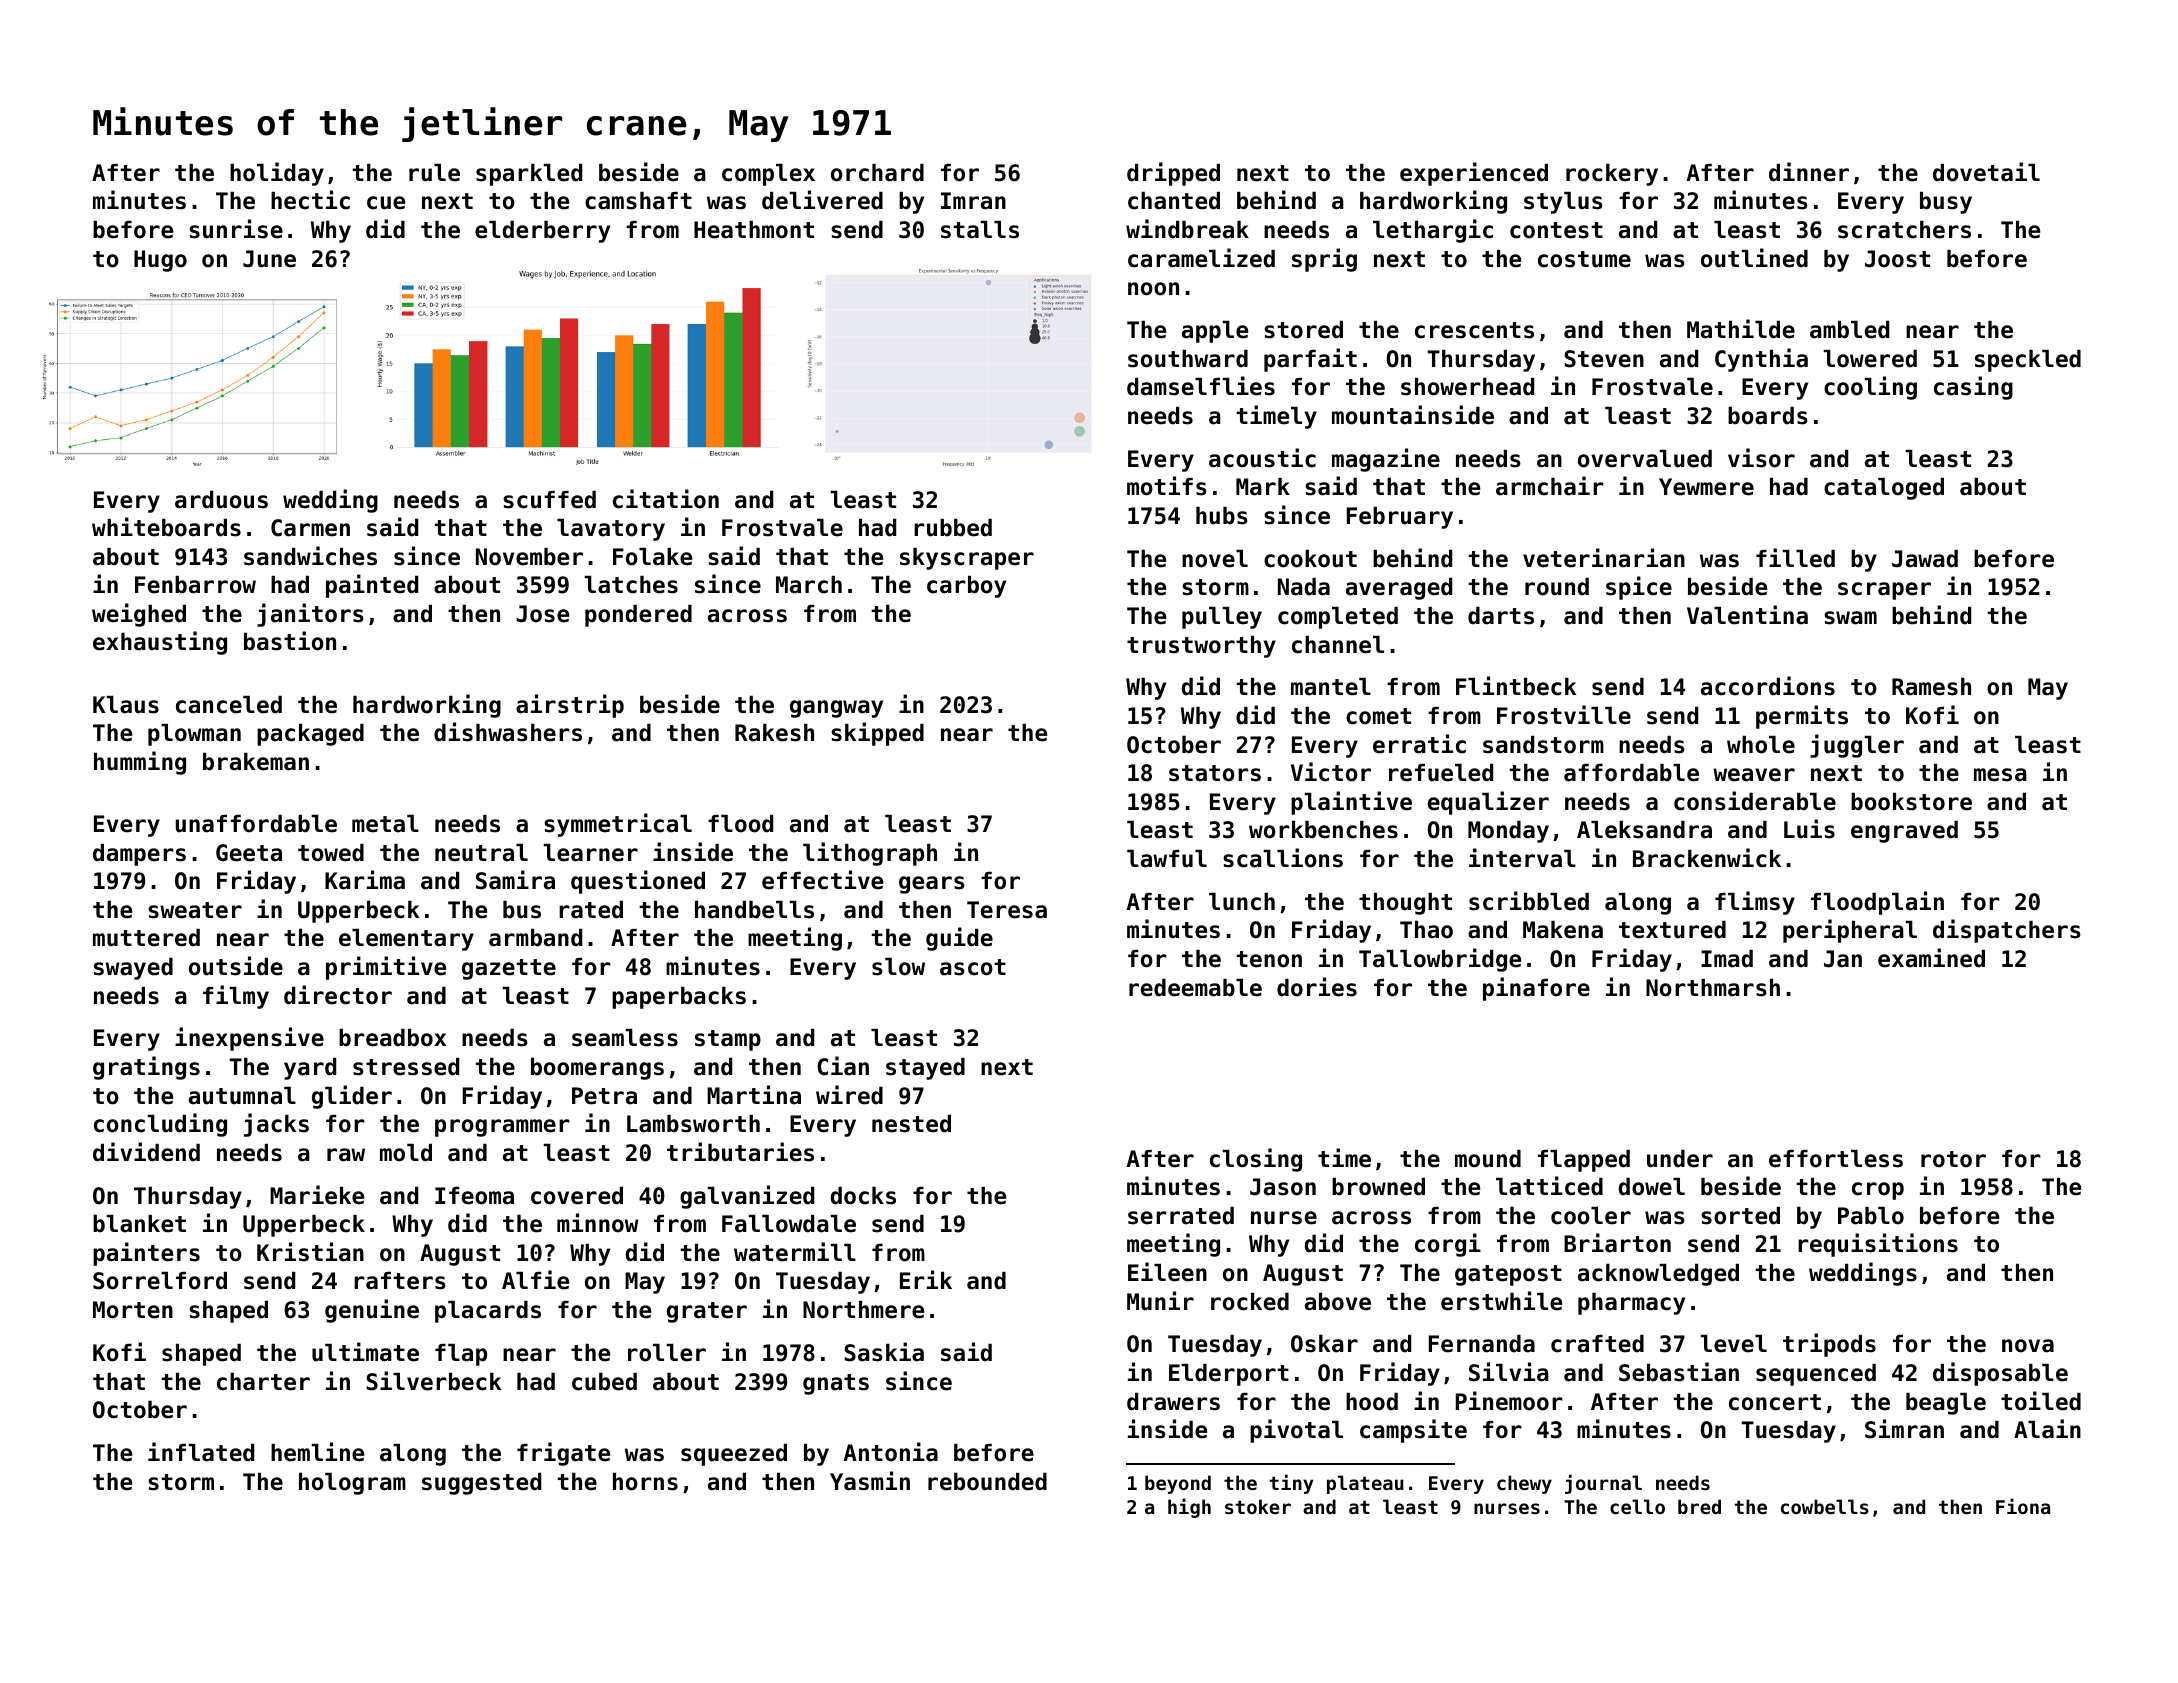 This image has height=1683, width=2178. I want to click on orchard, so click(877, 173).
